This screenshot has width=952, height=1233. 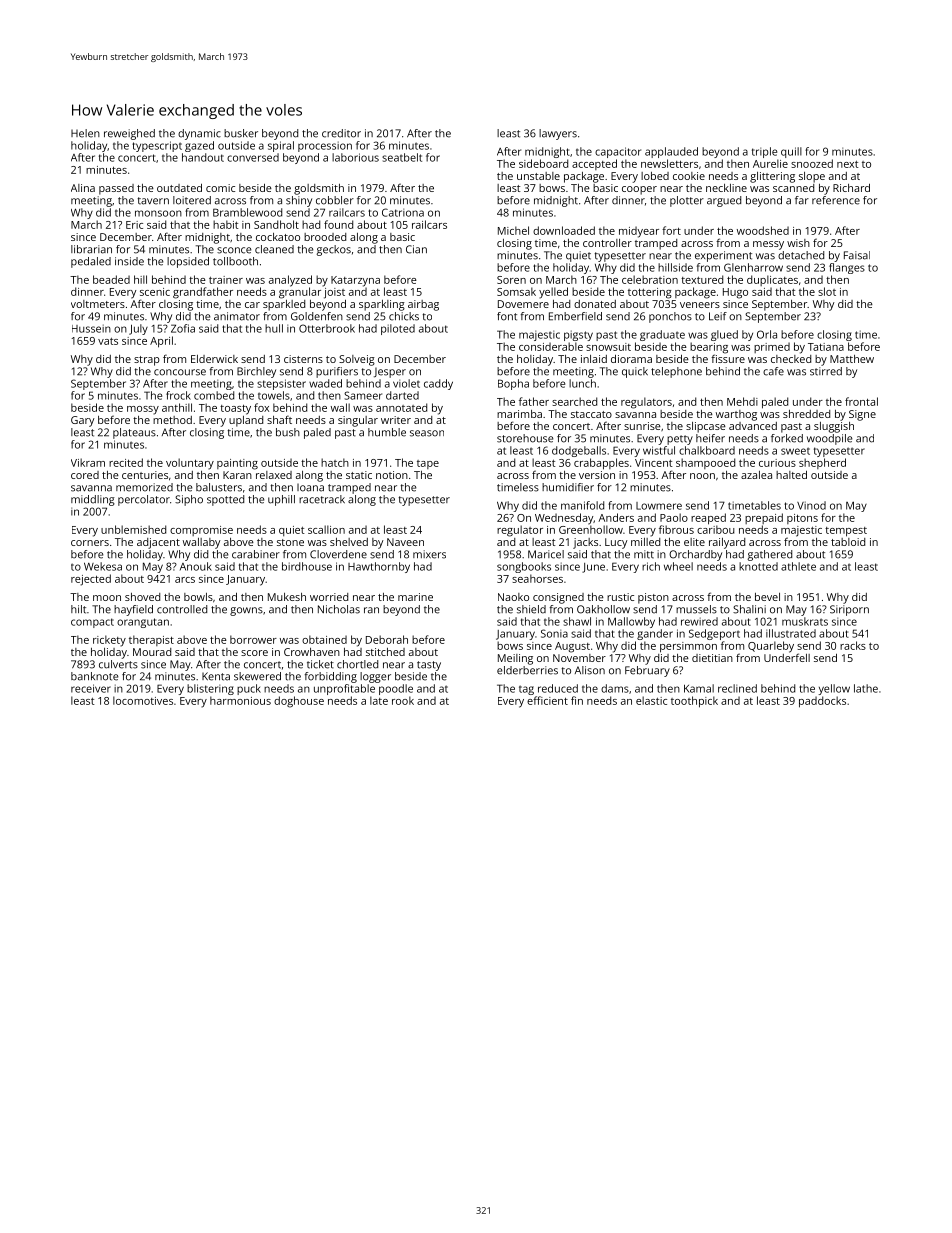 I want to click on Hugo, so click(x=735, y=293).
